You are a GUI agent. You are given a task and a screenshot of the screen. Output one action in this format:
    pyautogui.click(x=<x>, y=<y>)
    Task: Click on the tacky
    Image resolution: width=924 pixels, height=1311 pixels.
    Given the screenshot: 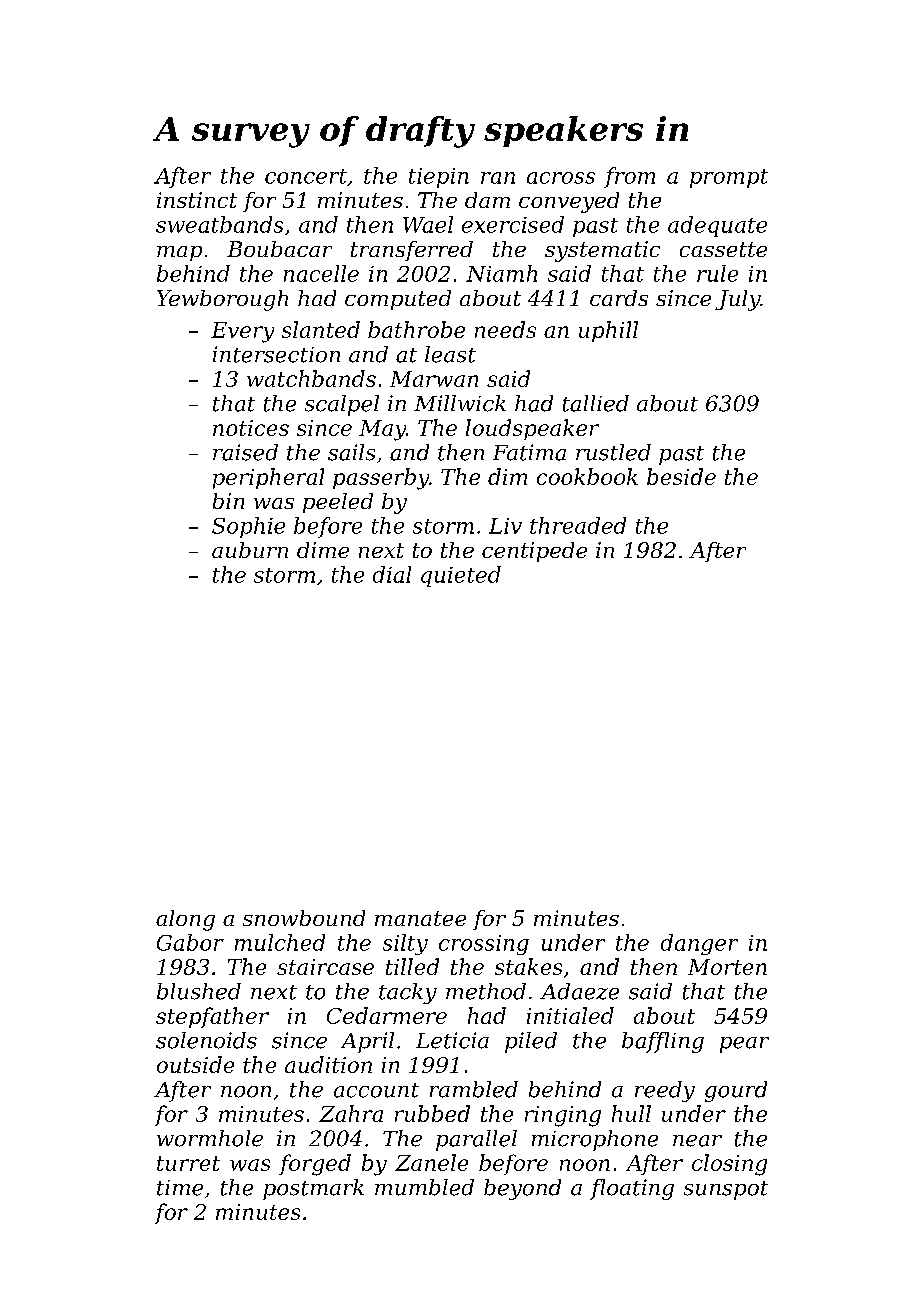 What is the action you would take?
    pyautogui.click(x=408, y=993)
